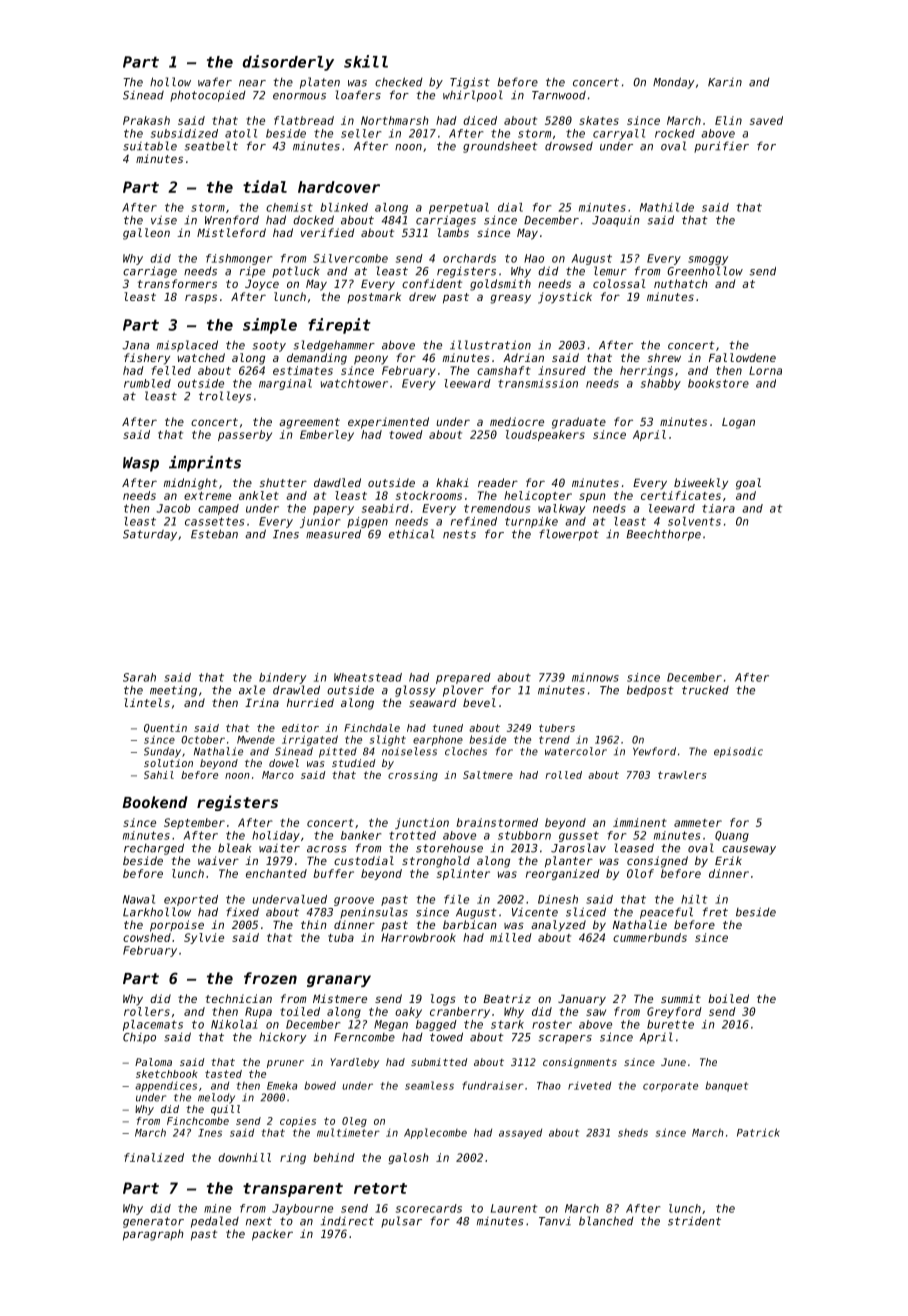 This image has width=908, height=1316. What do you see at coordinates (272, 1235) in the image?
I see `packer` at bounding box center [272, 1235].
